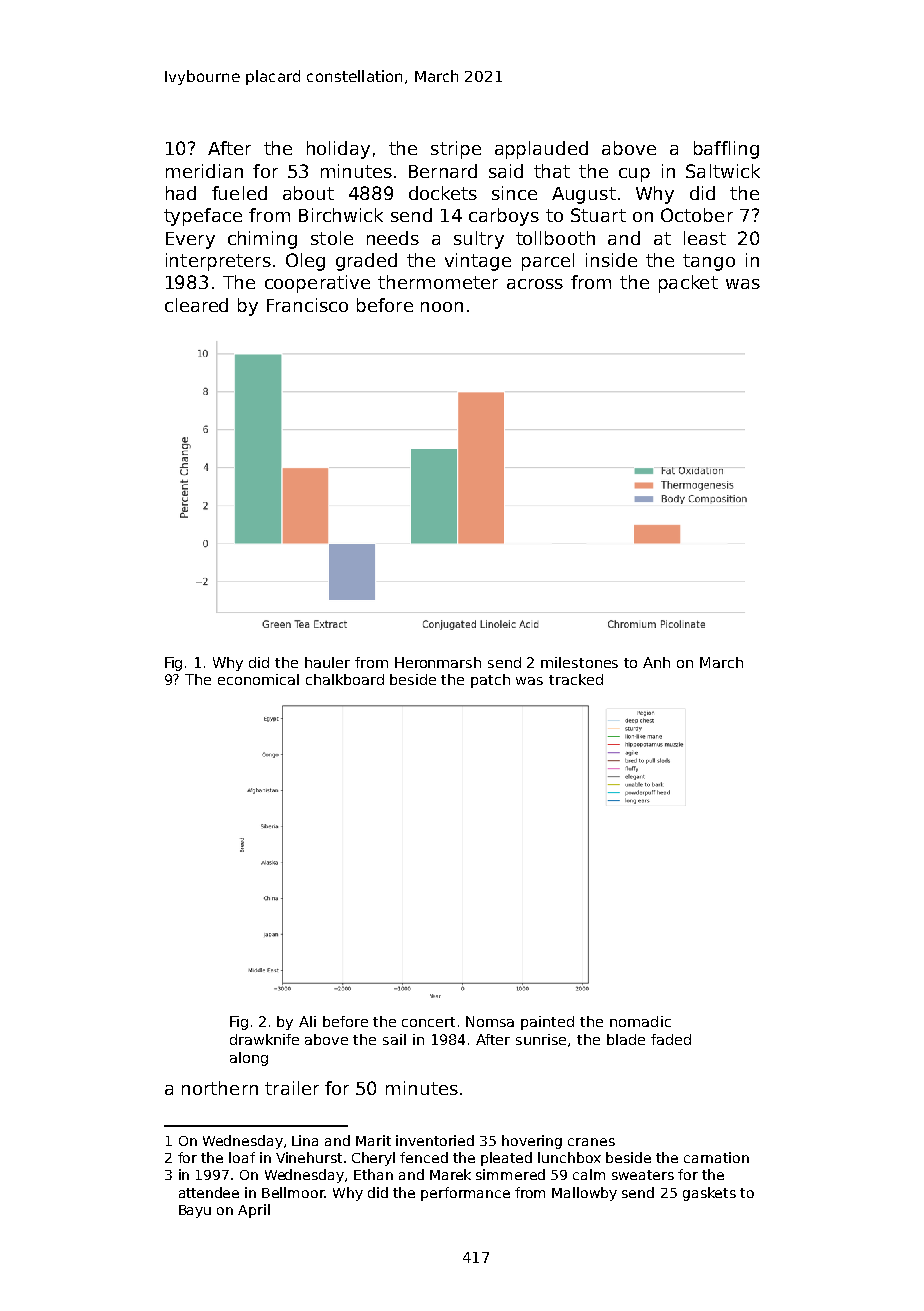 The width and height of the screenshot is (924, 1311). What do you see at coordinates (490, 681) in the screenshot?
I see `patch` at bounding box center [490, 681].
